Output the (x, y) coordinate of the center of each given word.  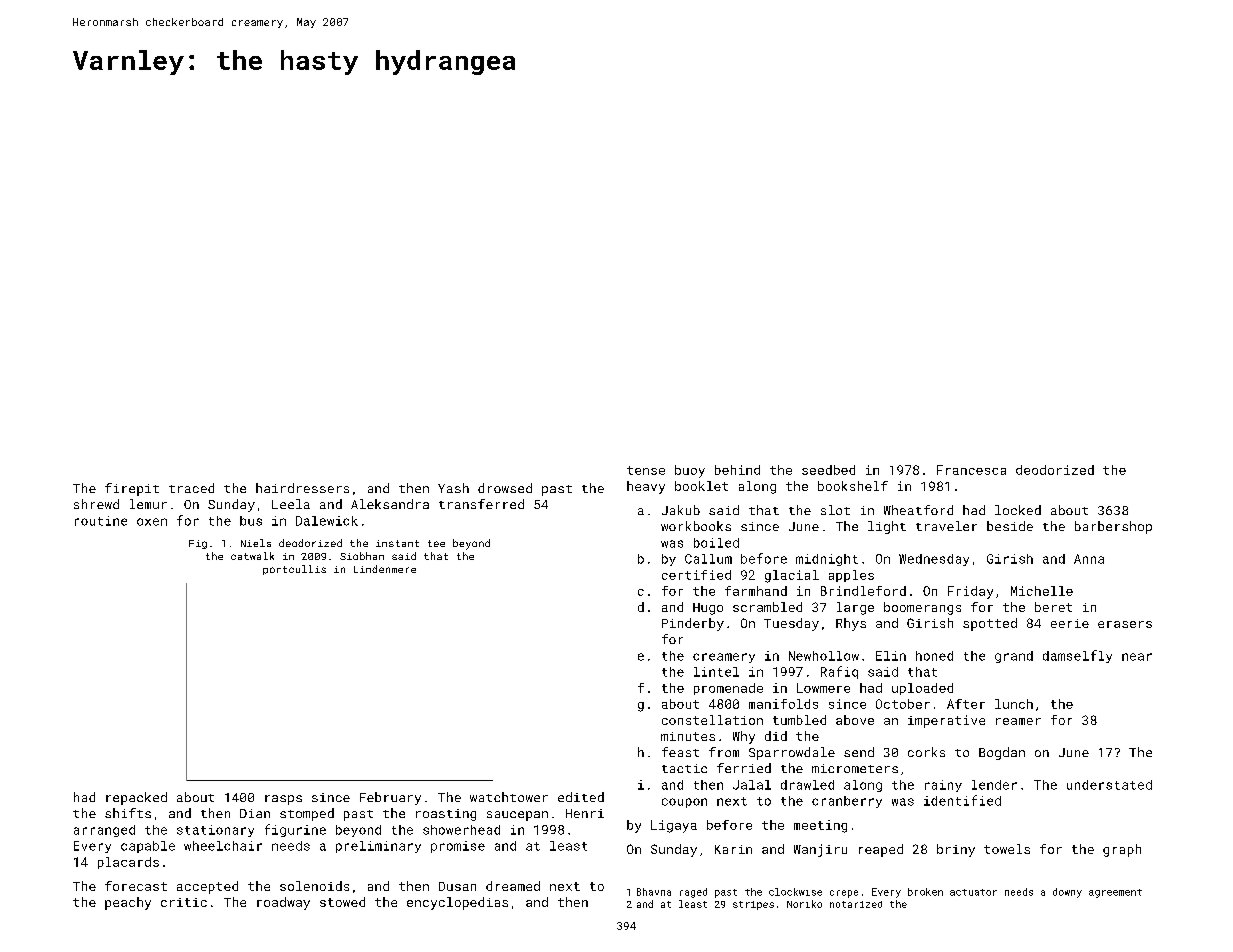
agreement (1115, 893)
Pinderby (693, 624)
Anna (1089, 559)
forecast (136, 886)
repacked (136, 798)
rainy (943, 786)
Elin (891, 656)
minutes (688, 736)
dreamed (513, 886)
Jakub (681, 510)
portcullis (294, 570)
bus (251, 521)
